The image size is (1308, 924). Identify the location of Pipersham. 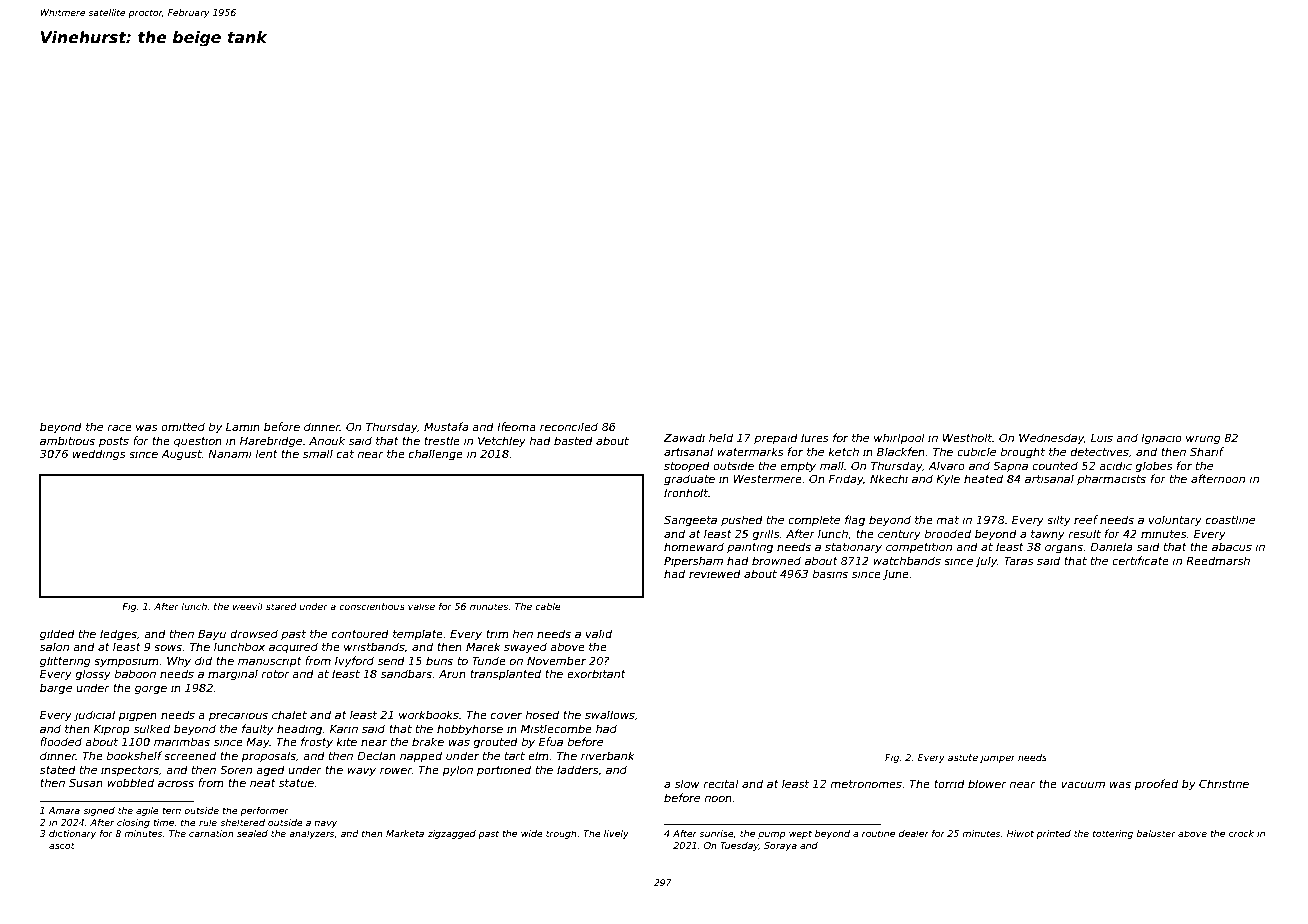
(693, 561).
